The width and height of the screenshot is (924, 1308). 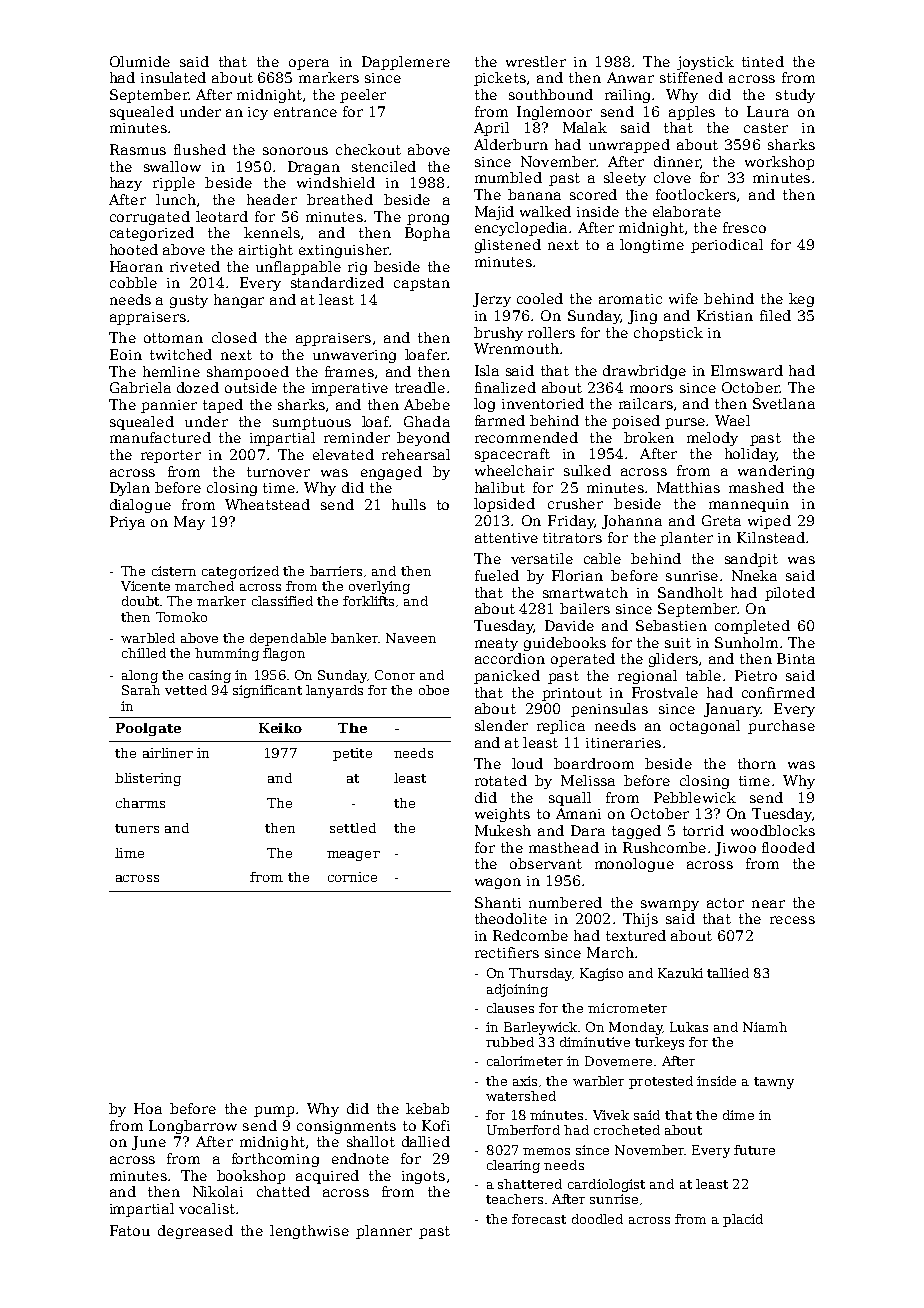 What do you see at coordinates (420, 387) in the screenshot?
I see `treadle` at bounding box center [420, 387].
